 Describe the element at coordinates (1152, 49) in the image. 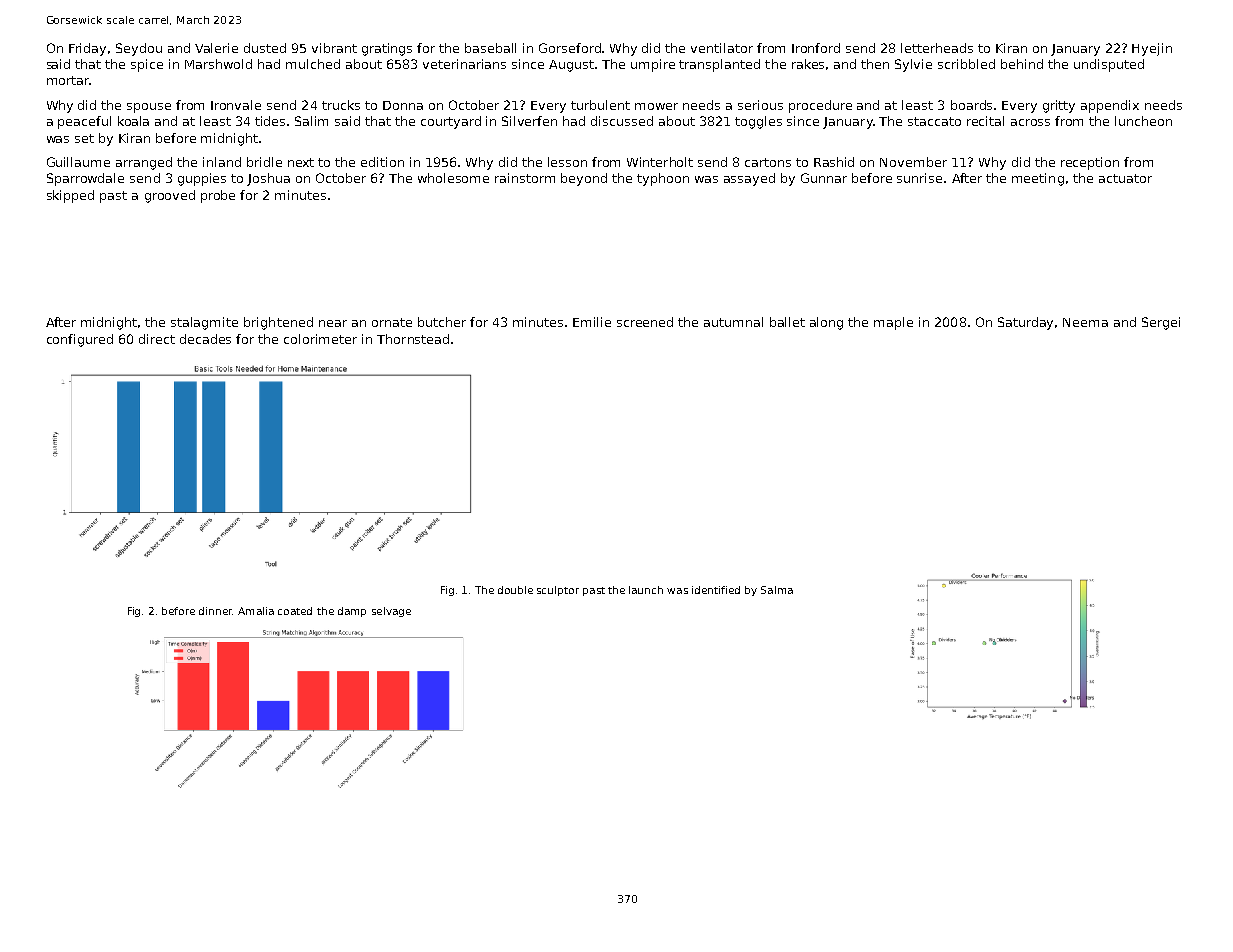

I see `Hyejin` at that location.
